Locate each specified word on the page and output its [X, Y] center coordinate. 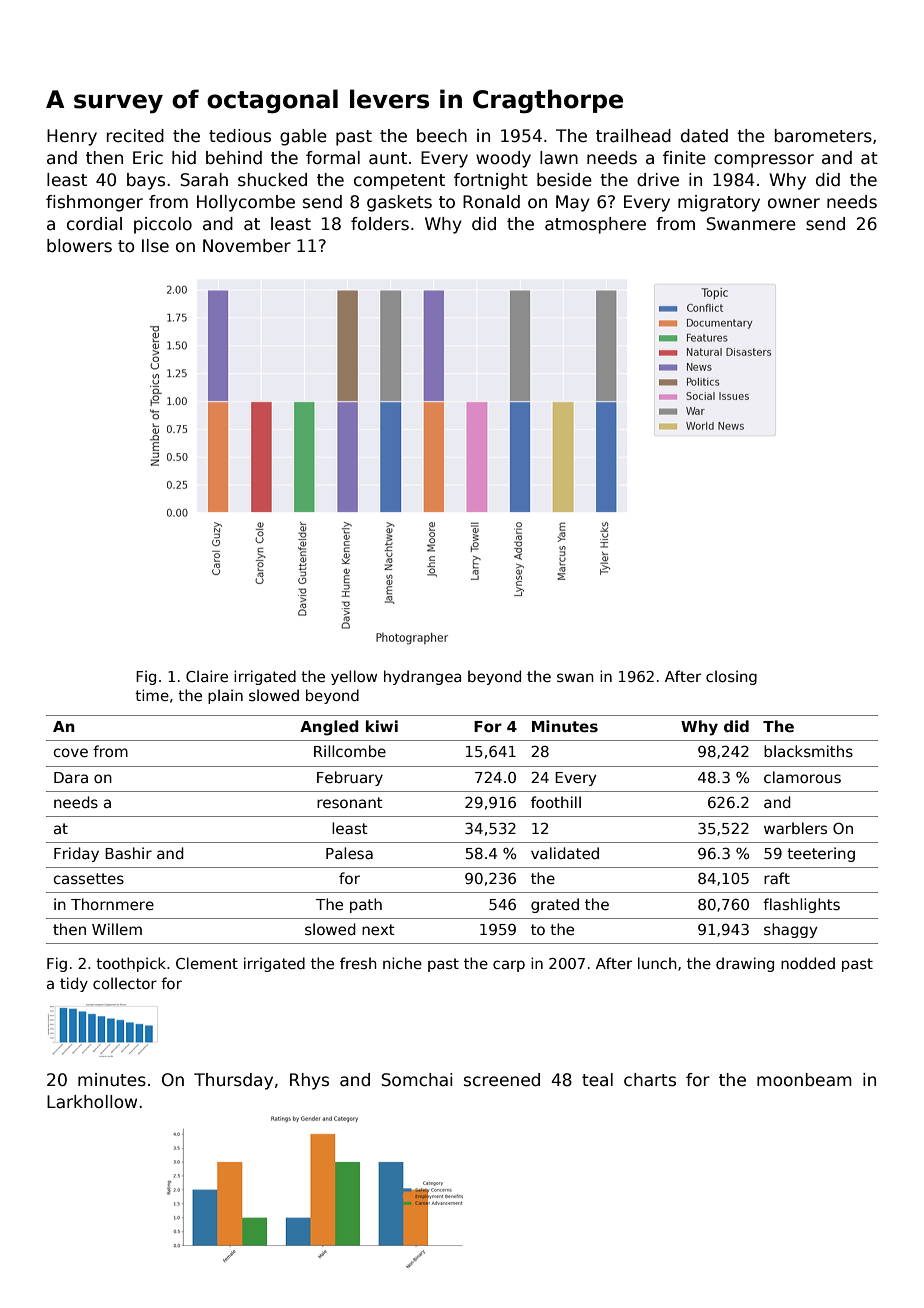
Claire [207, 676]
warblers [795, 828]
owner [794, 203]
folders [380, 224]
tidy [74, 984]
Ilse [155, 246]
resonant [350, 802]
